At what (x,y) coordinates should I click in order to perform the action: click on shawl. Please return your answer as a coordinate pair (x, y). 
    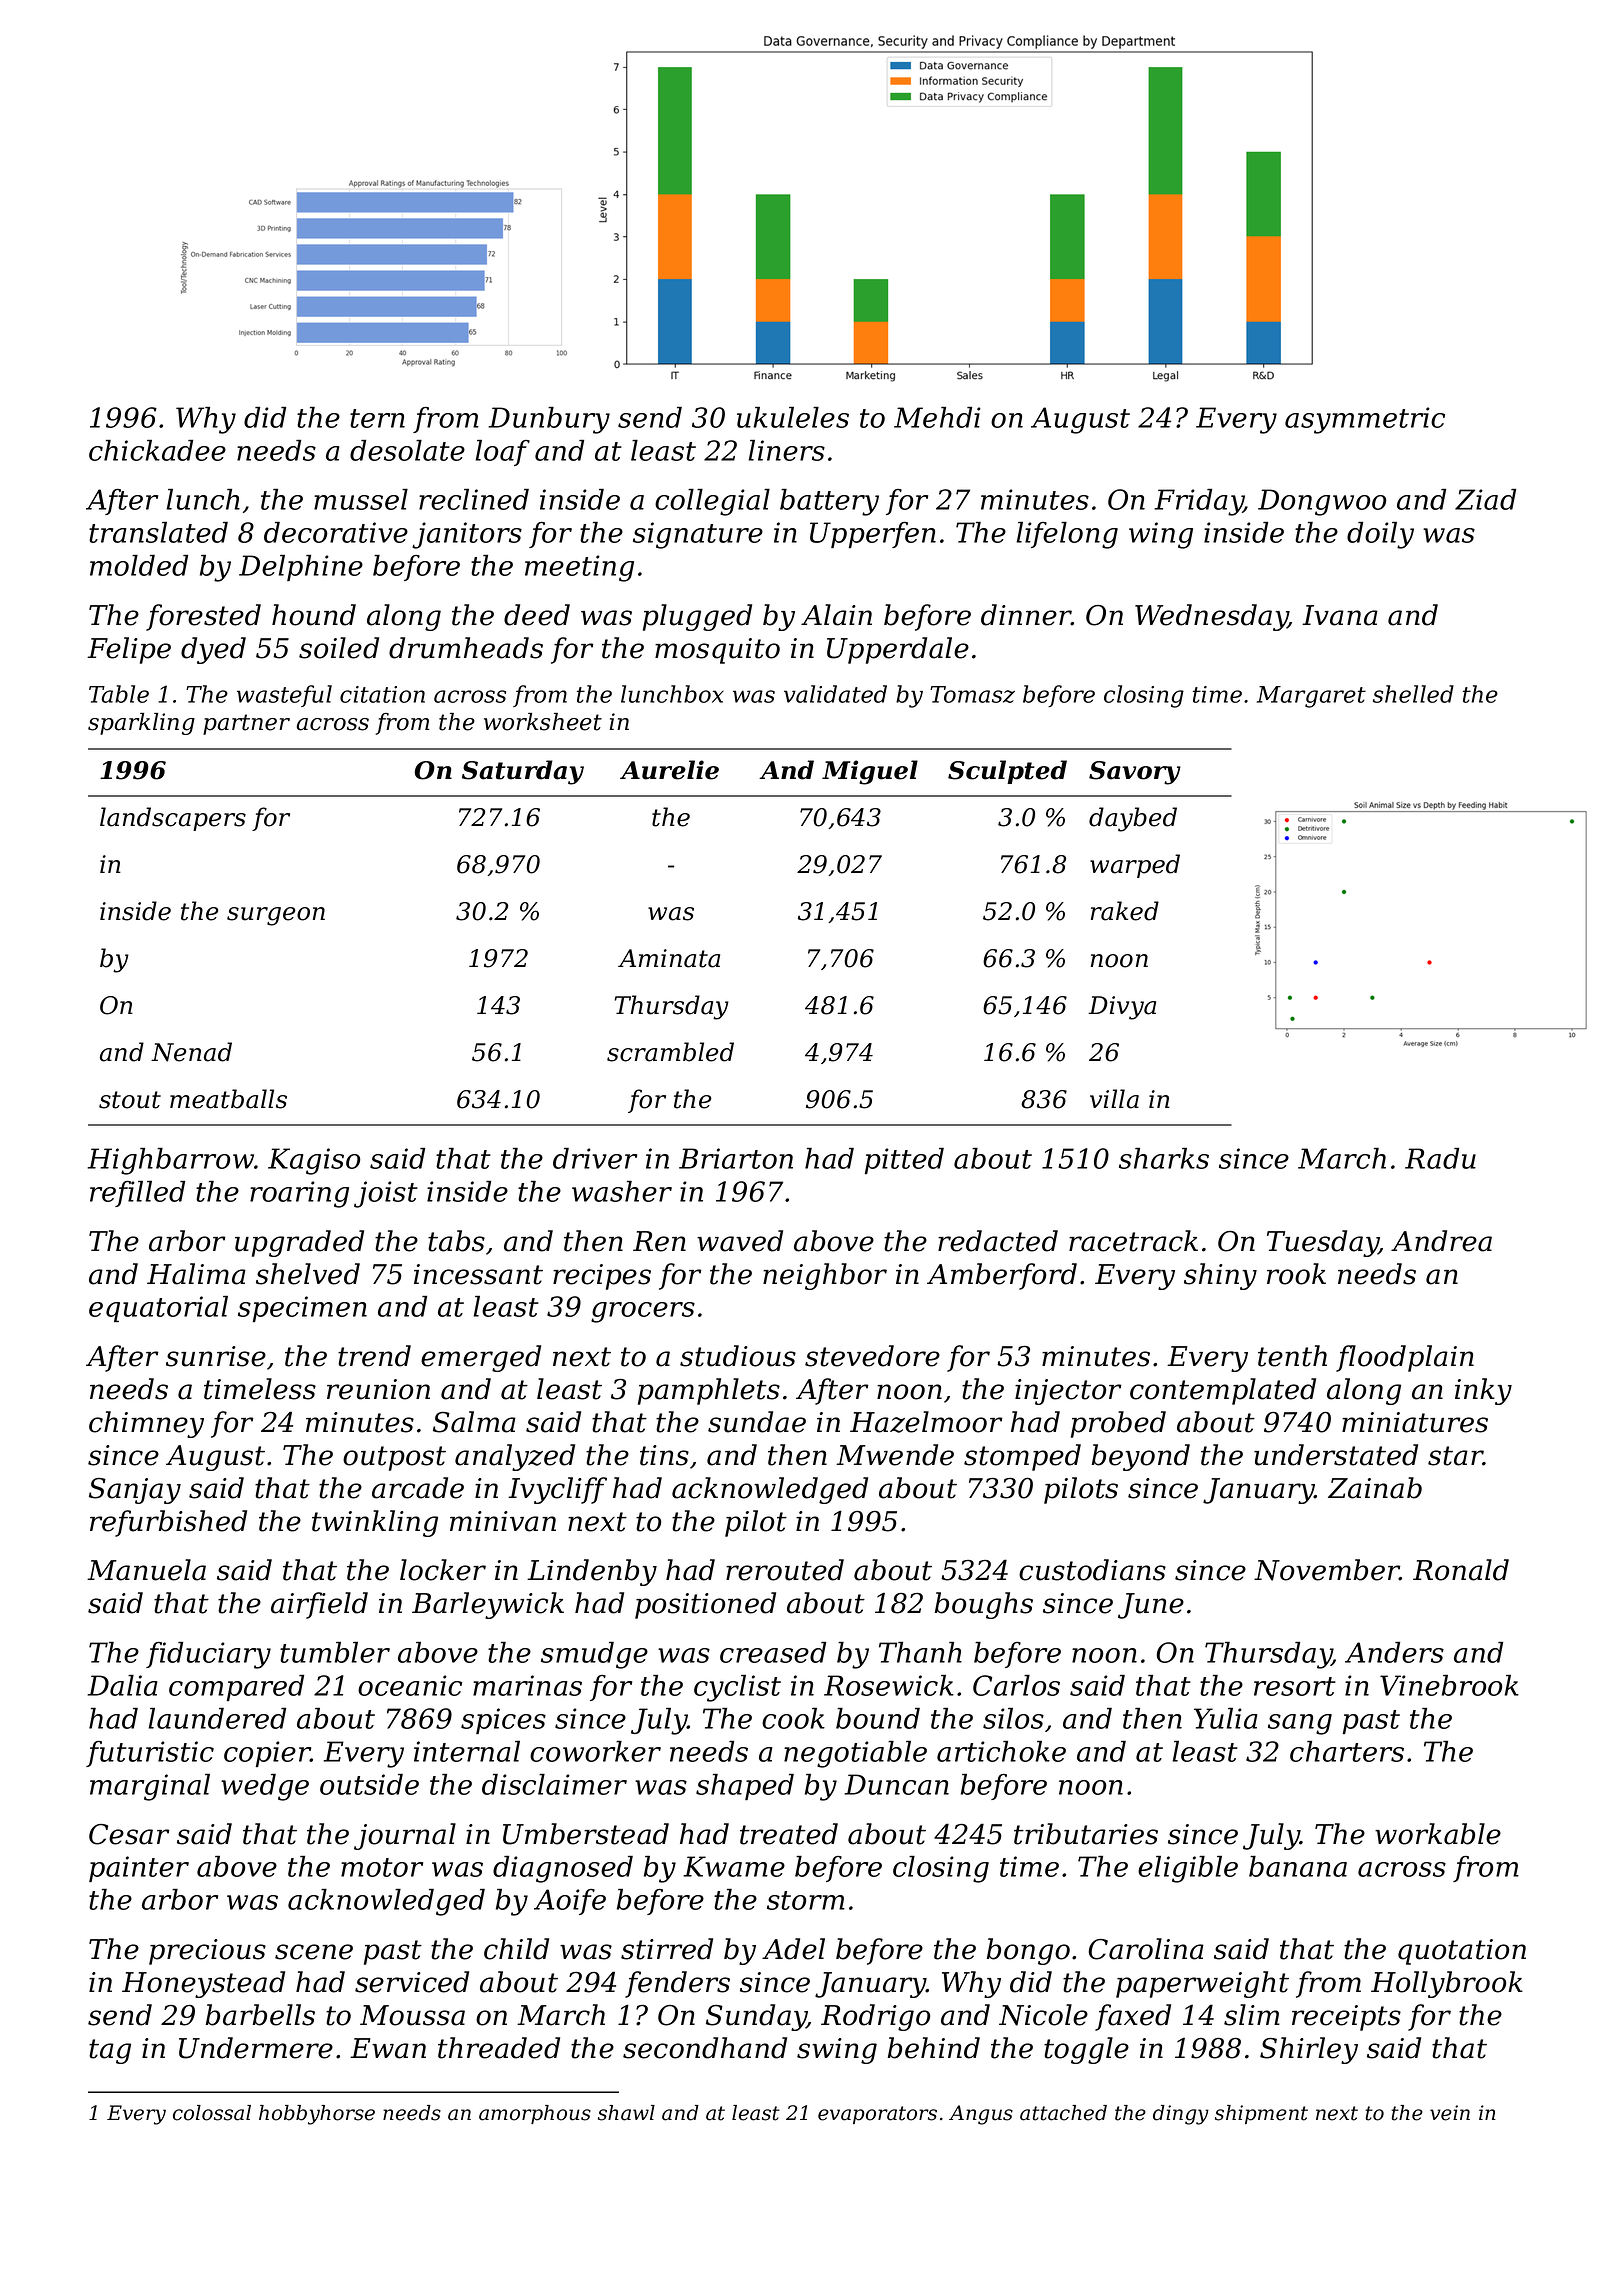
    Looking at the image, I should click on (626, 2113).
